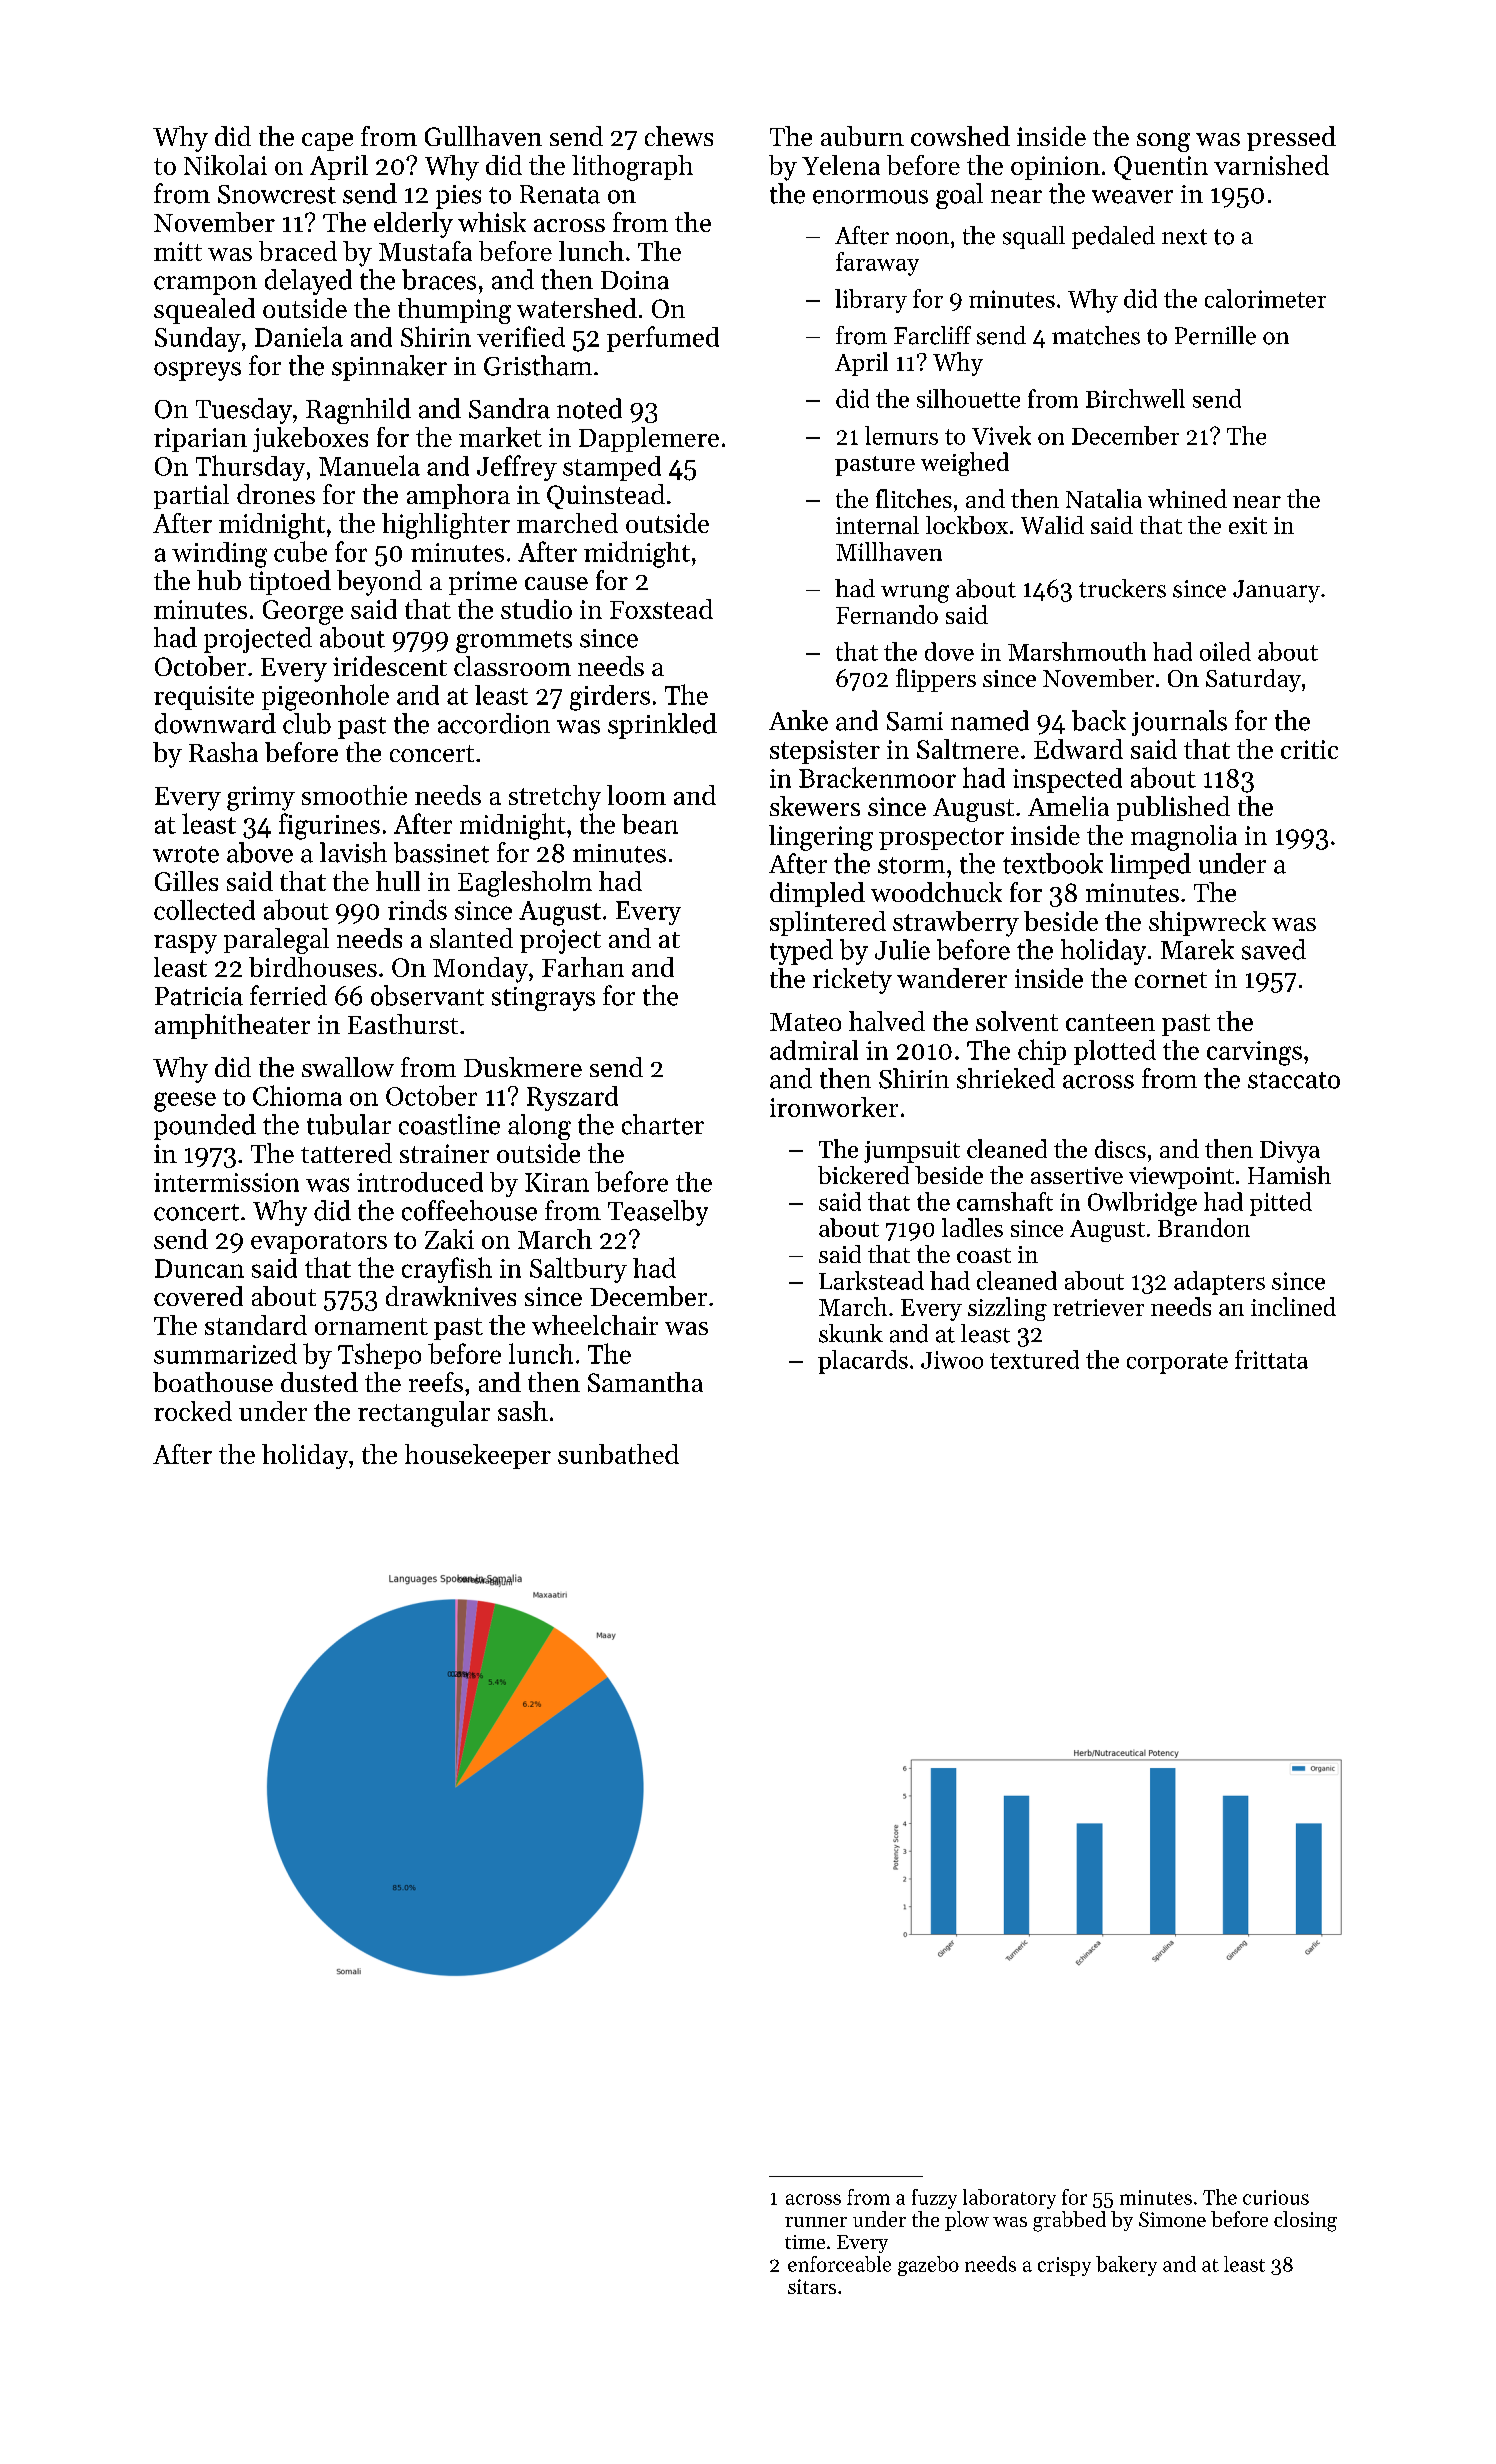 Image resolution: width=1496 pixels, height=2464 pixels. Describe the element at coordinates (1110, 1022) in the screenshot. I see `canteen` at that location.
